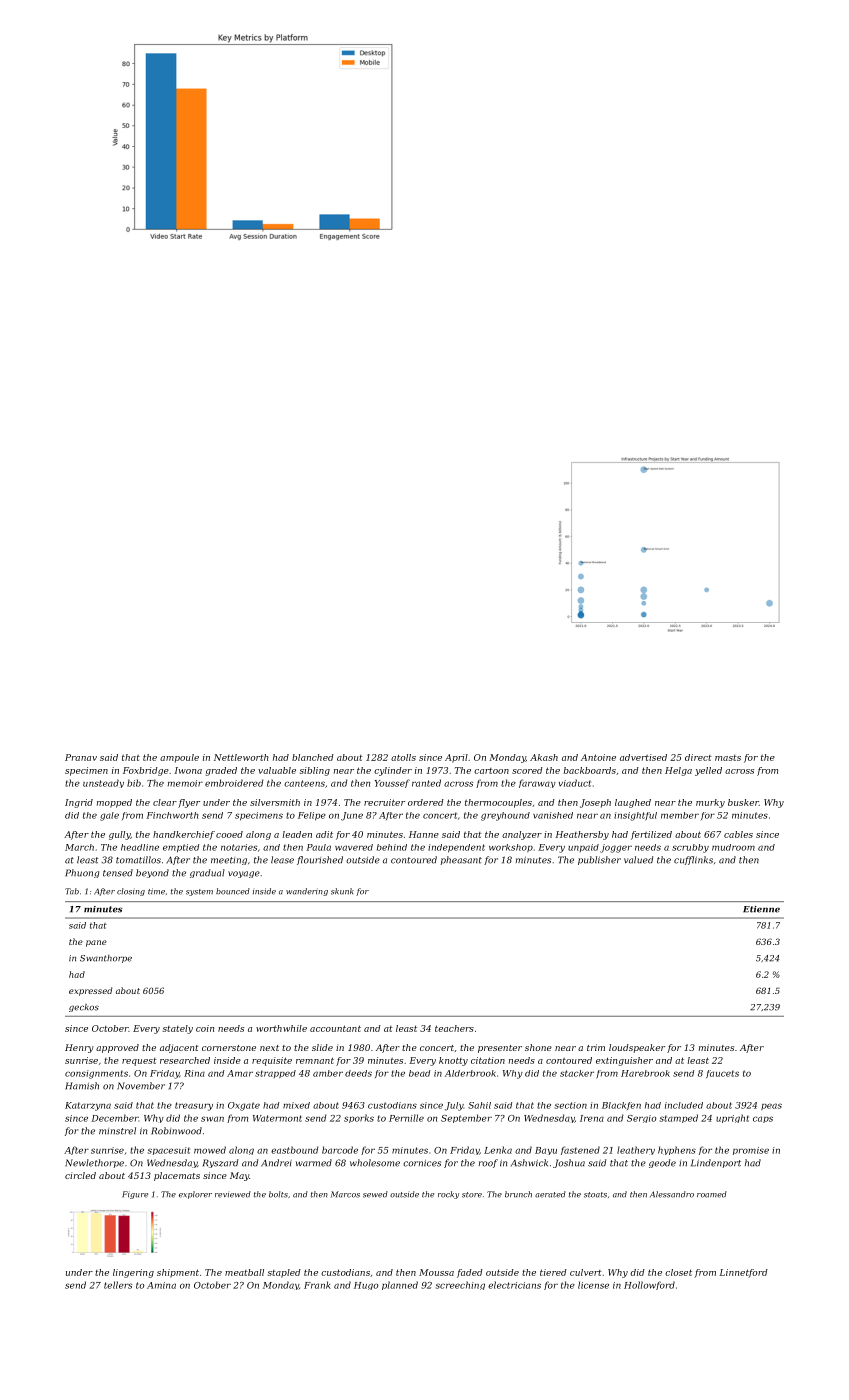 The image size is (849, 1400). Describe the element at coordinates (403, 757) in the screenshot. I see `atolls` at that location.
